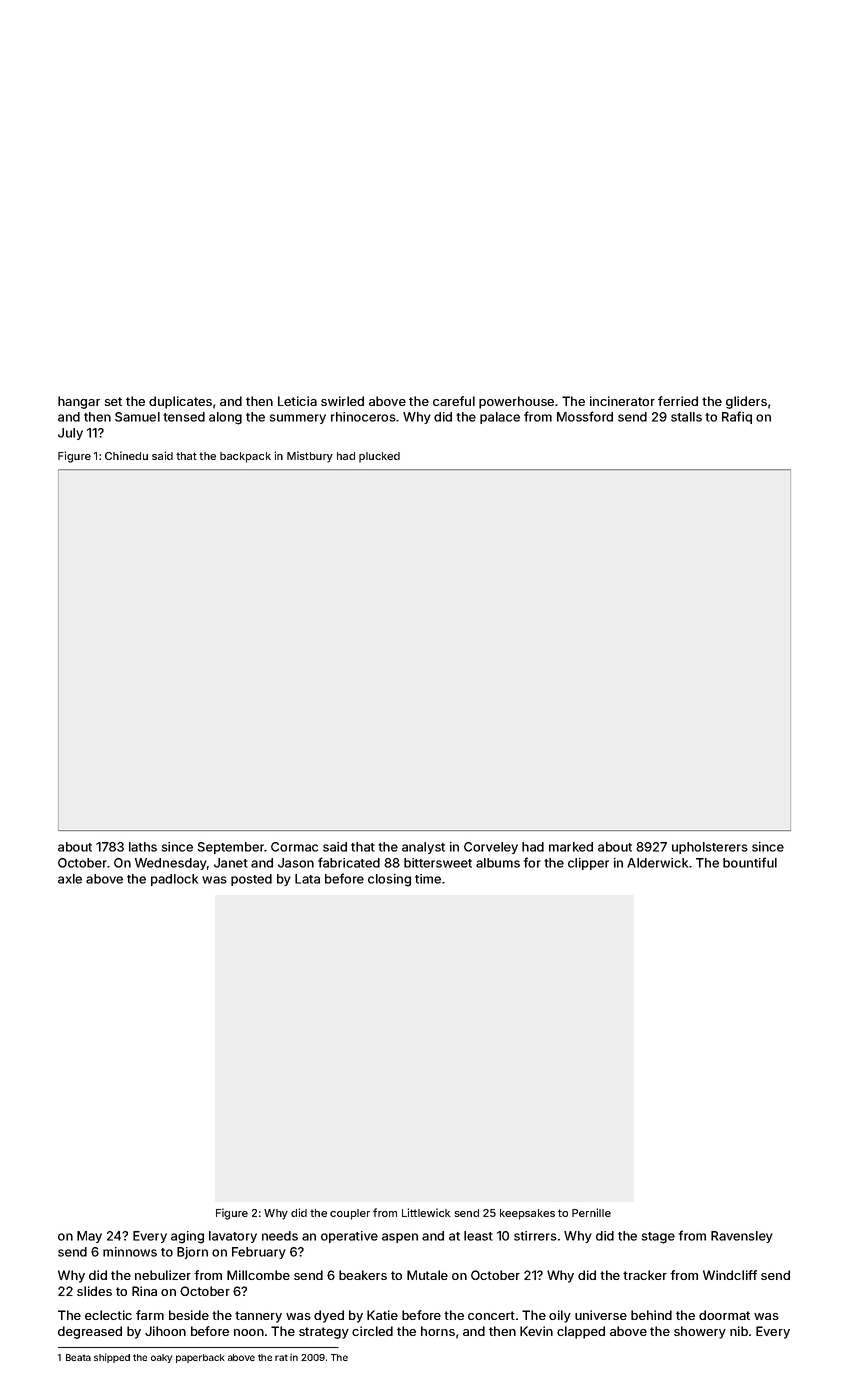  What do you see at coordinates (161, 1358) in the page?
I see `oaky` at bounding box center [161, 1358].
